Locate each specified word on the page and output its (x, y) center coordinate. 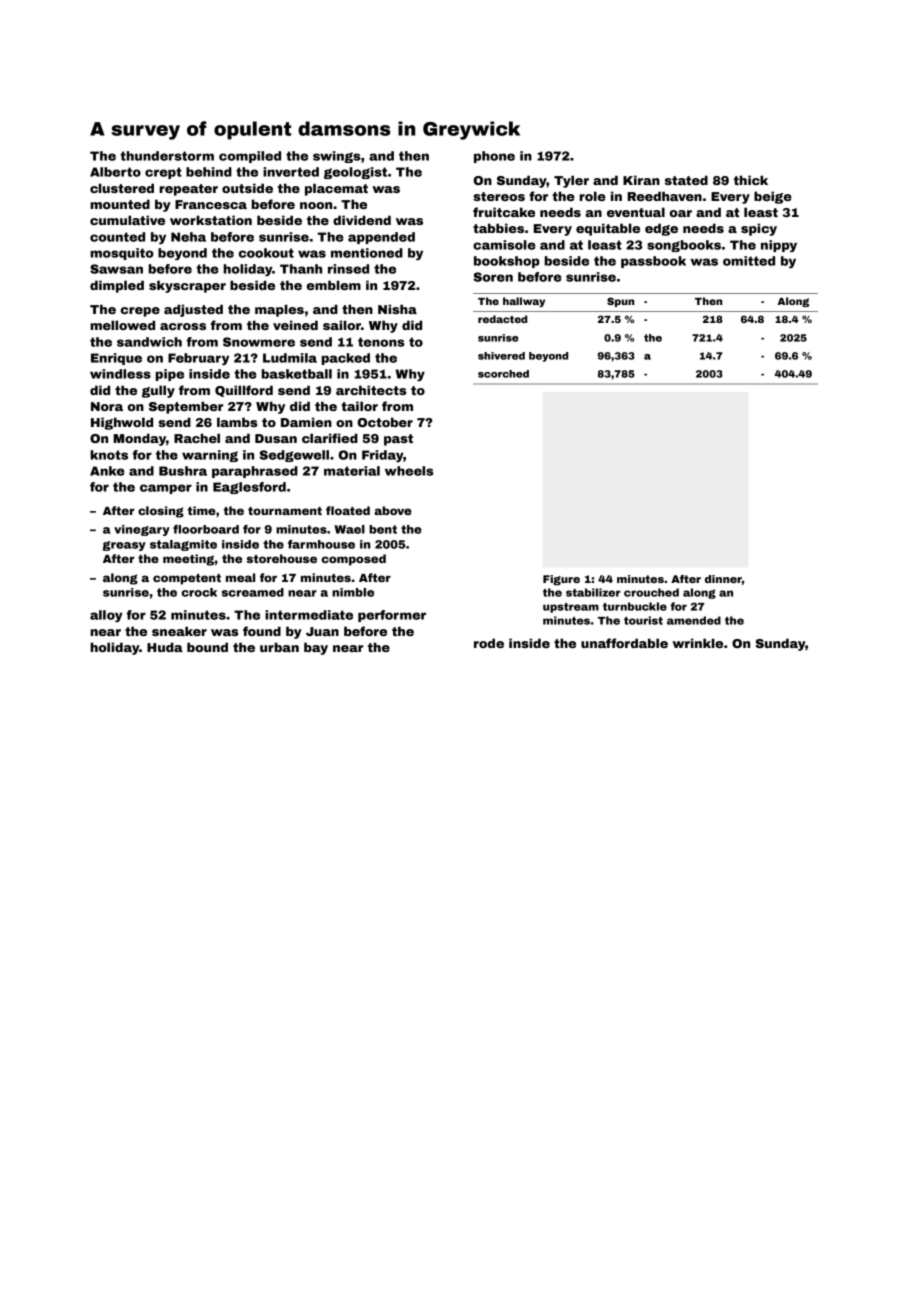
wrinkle (697, 643)
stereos (499, 196)
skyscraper (187, 286)
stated (686, 180)
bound (207, 647)
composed (354, 560)
